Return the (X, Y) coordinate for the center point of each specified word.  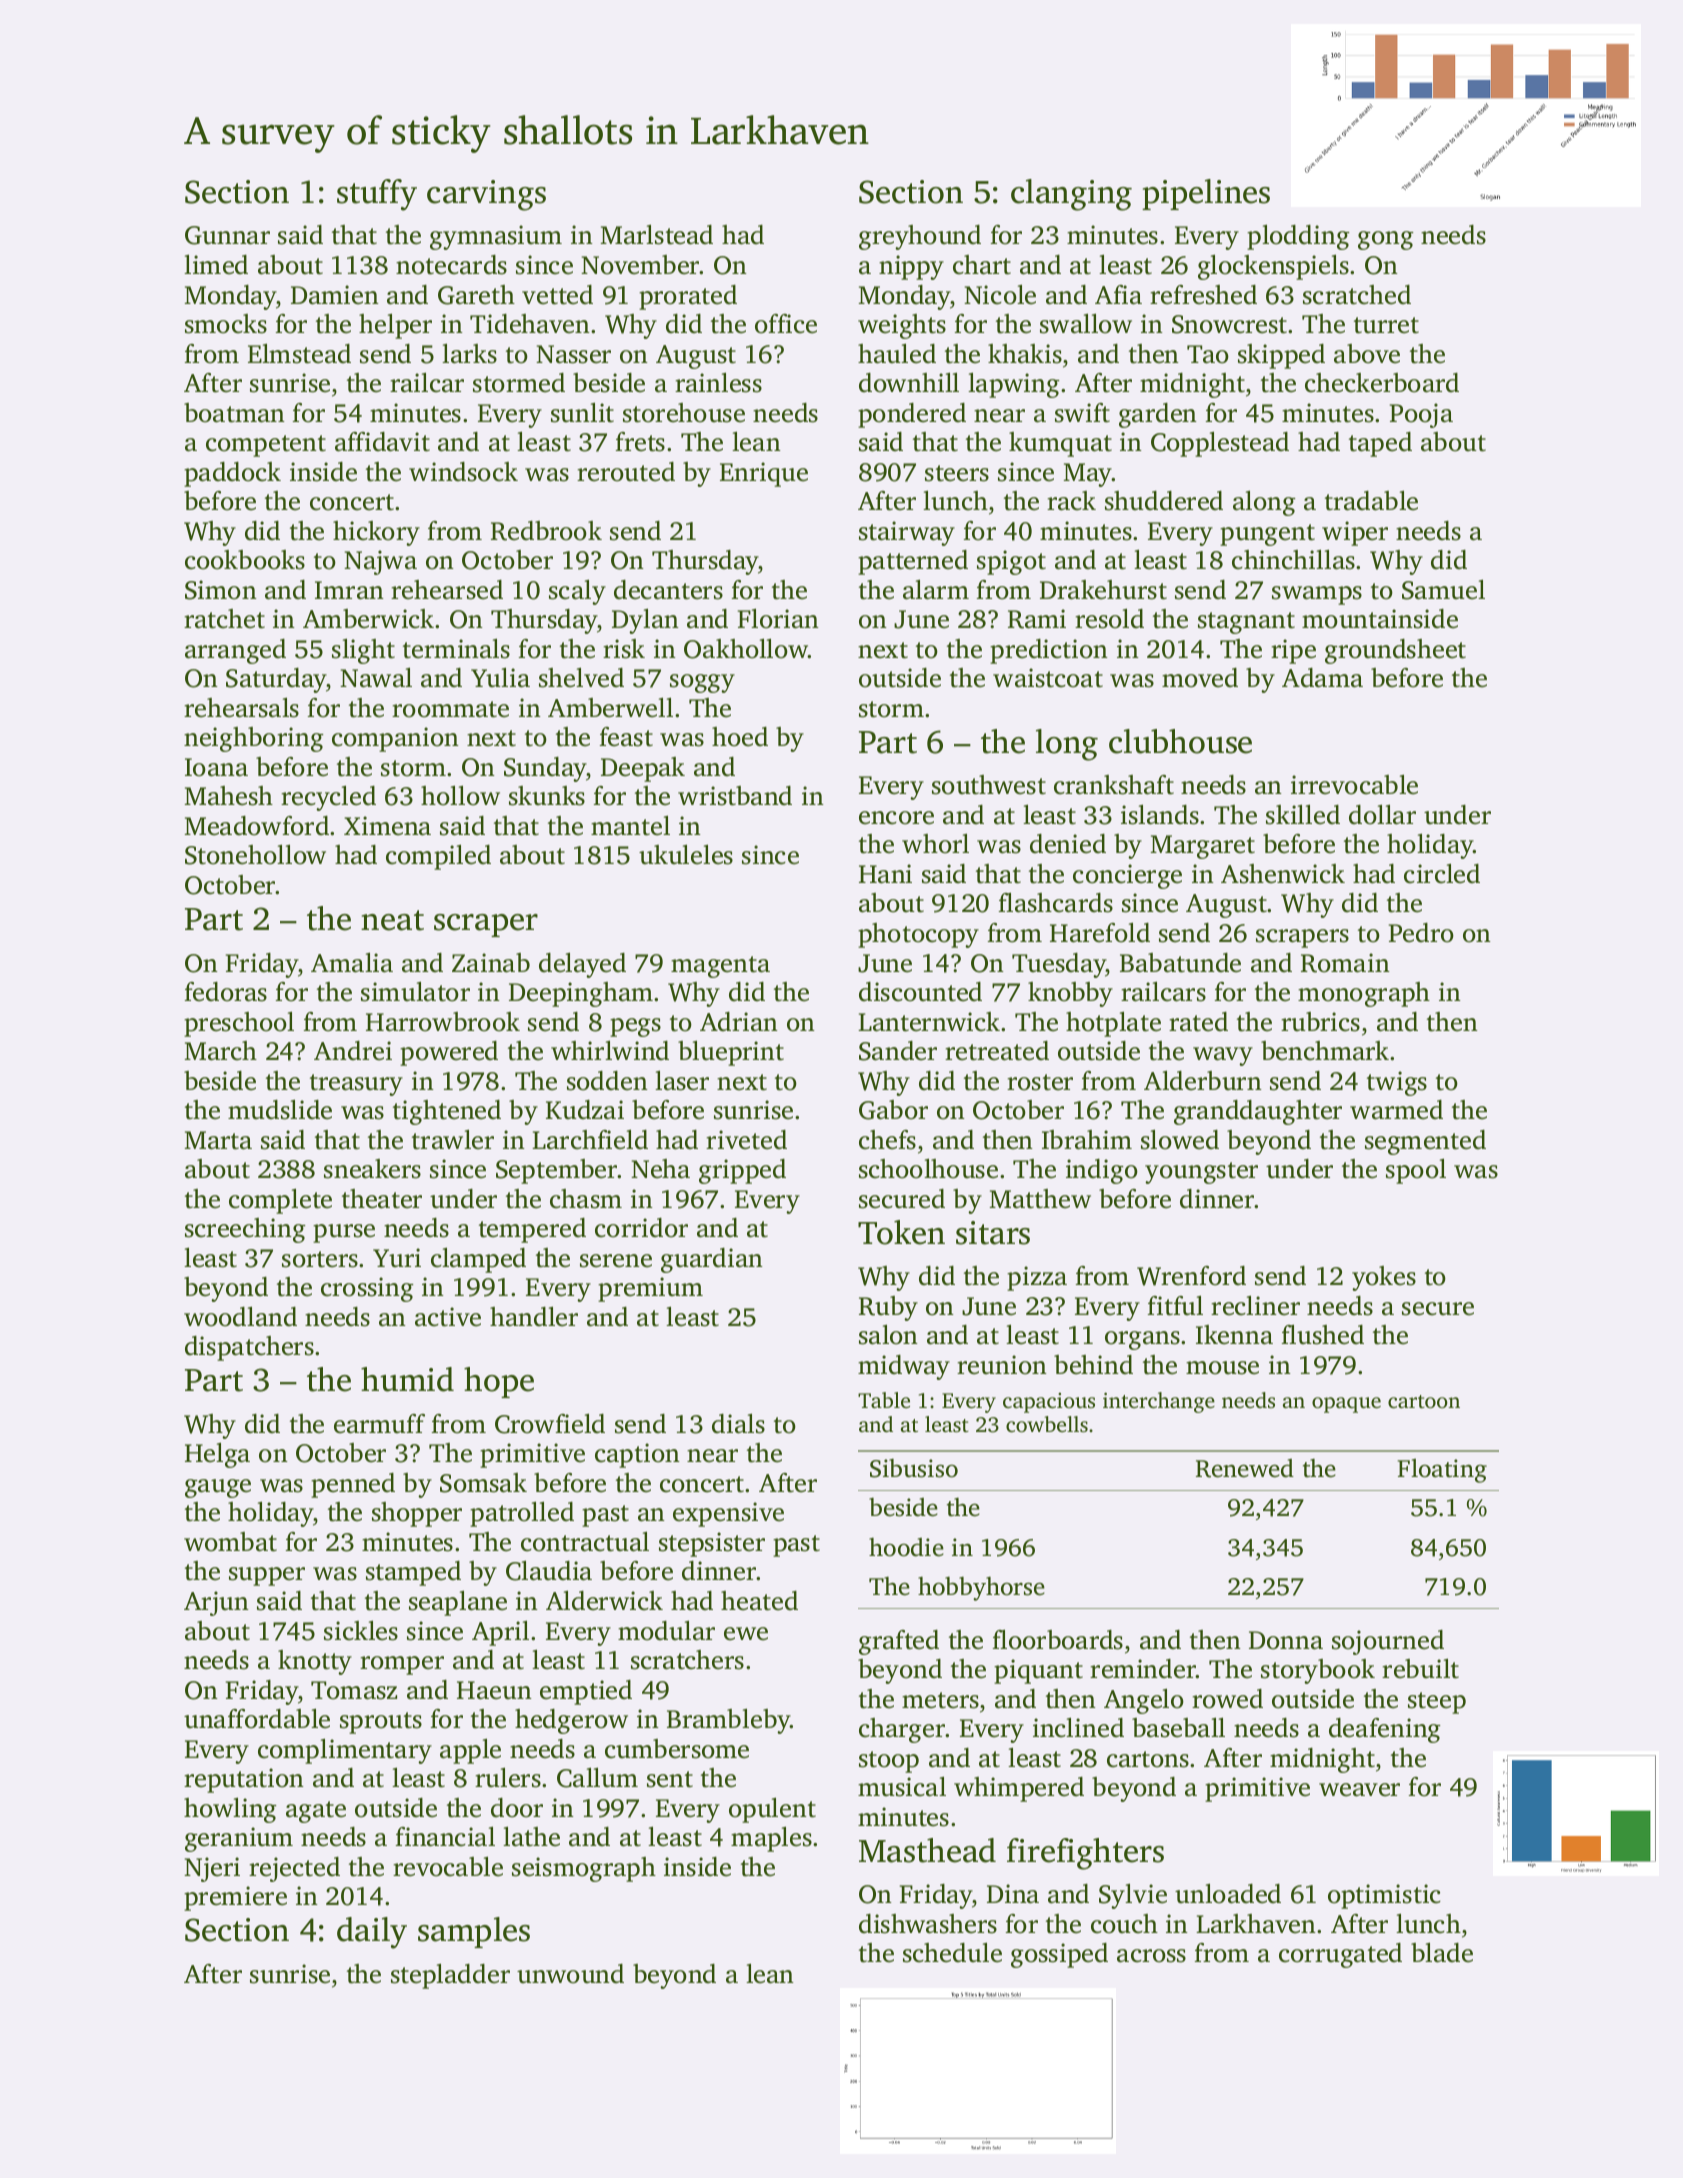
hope (499, 1382)
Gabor (893, 1110)
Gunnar (227, 235)
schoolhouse (928, 1168)
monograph (1364, 994)
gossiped (1059, 1955)
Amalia (352, 962)
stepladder (450, 1976)
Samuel (1443, 589)
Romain (1345, 963)
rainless (718, 382)
